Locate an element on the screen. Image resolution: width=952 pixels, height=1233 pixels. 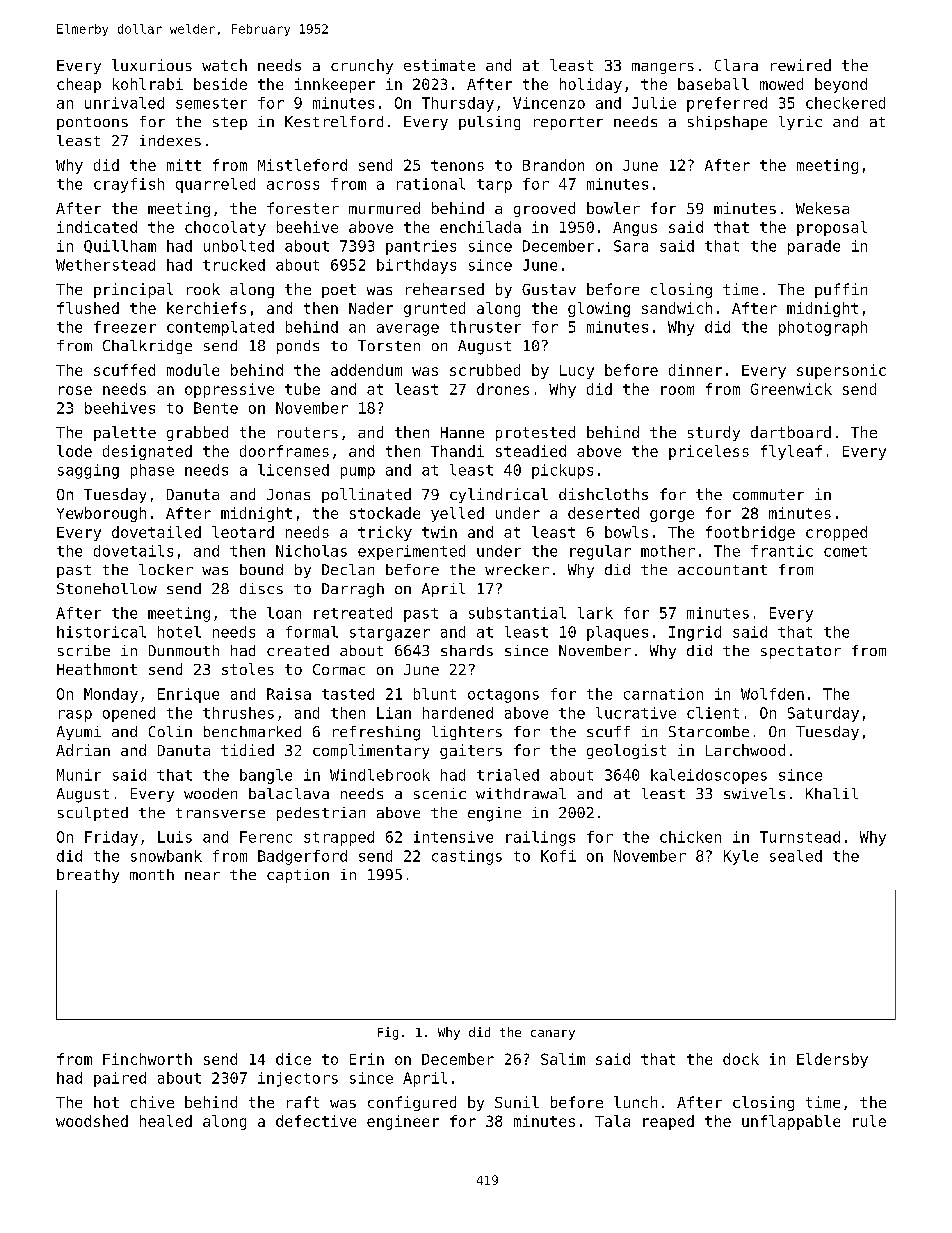
principal is located at coordinates (133, 290).
